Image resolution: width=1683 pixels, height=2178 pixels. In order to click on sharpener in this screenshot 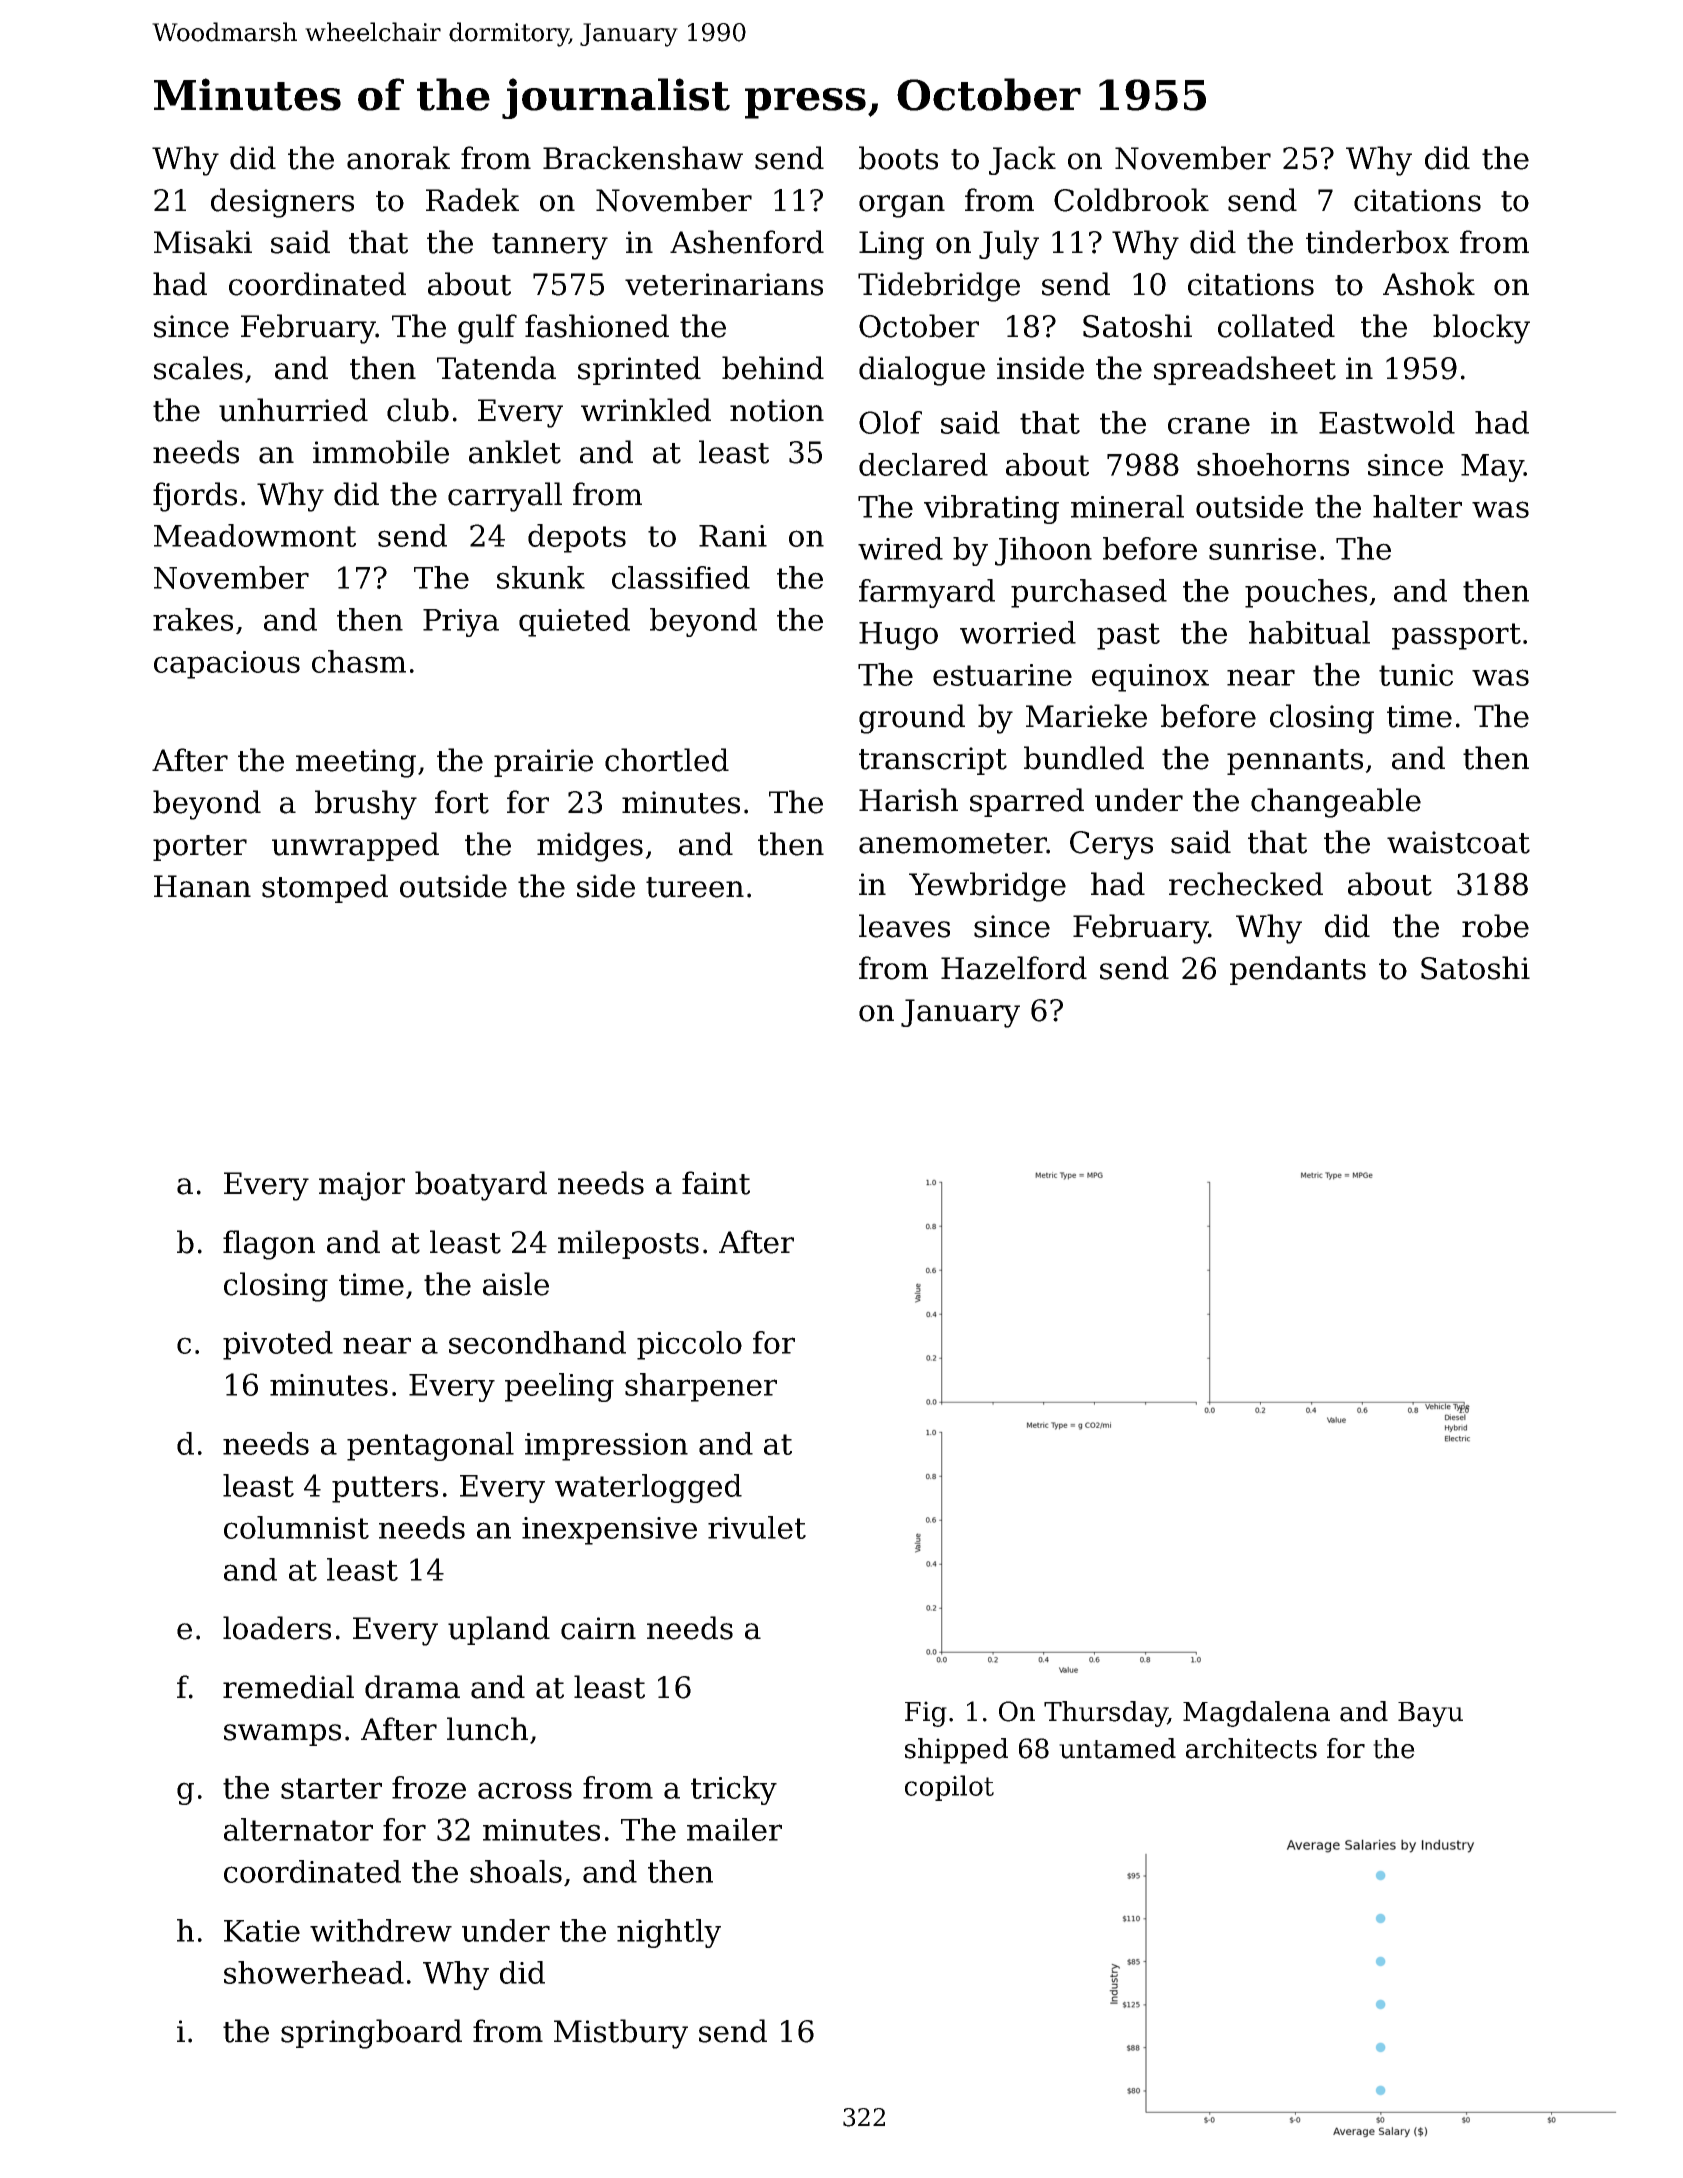, I will do `click(701, 1387)`.
